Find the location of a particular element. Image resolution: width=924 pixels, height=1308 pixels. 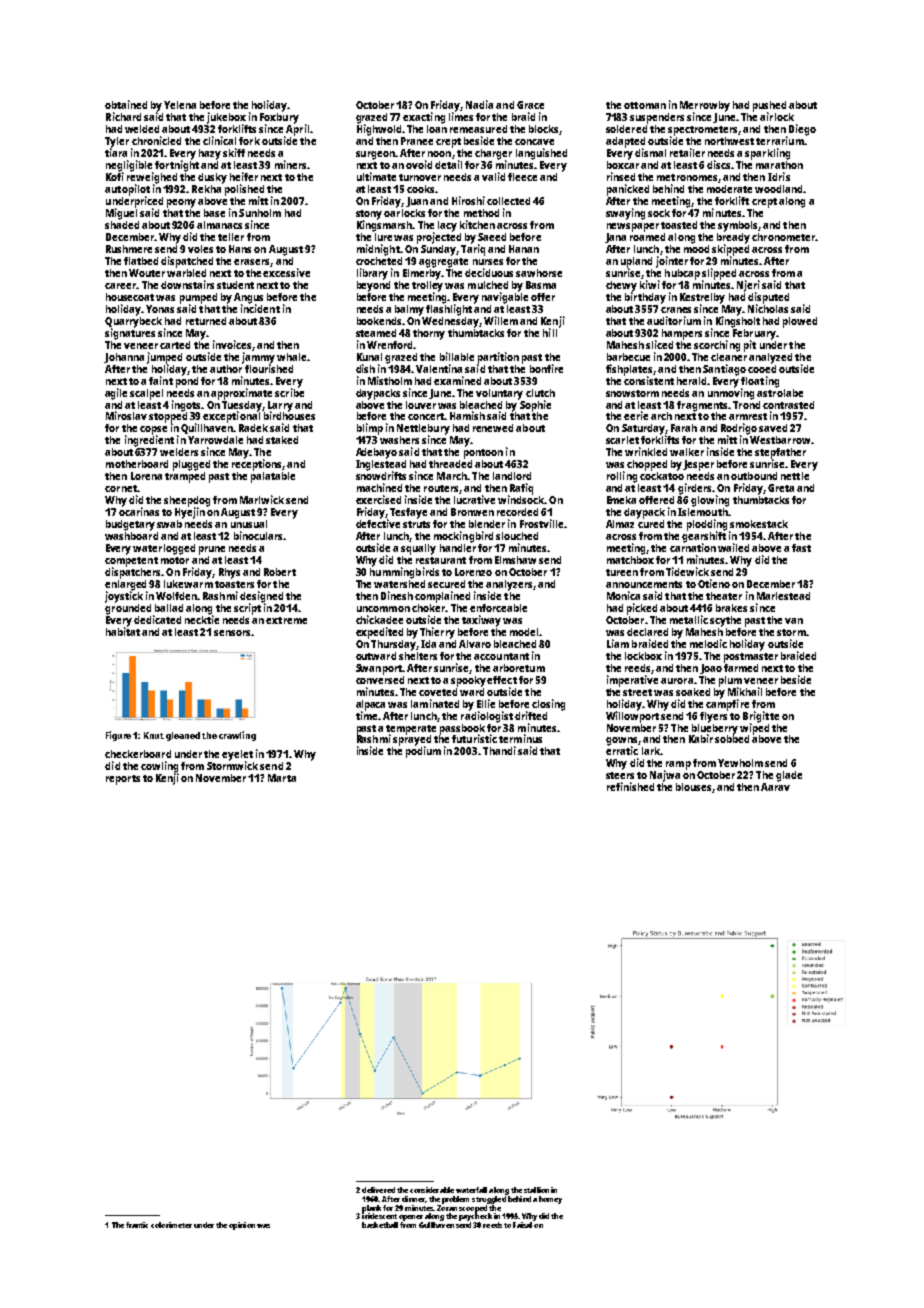

exacting is located at coordinates (424, 118).
